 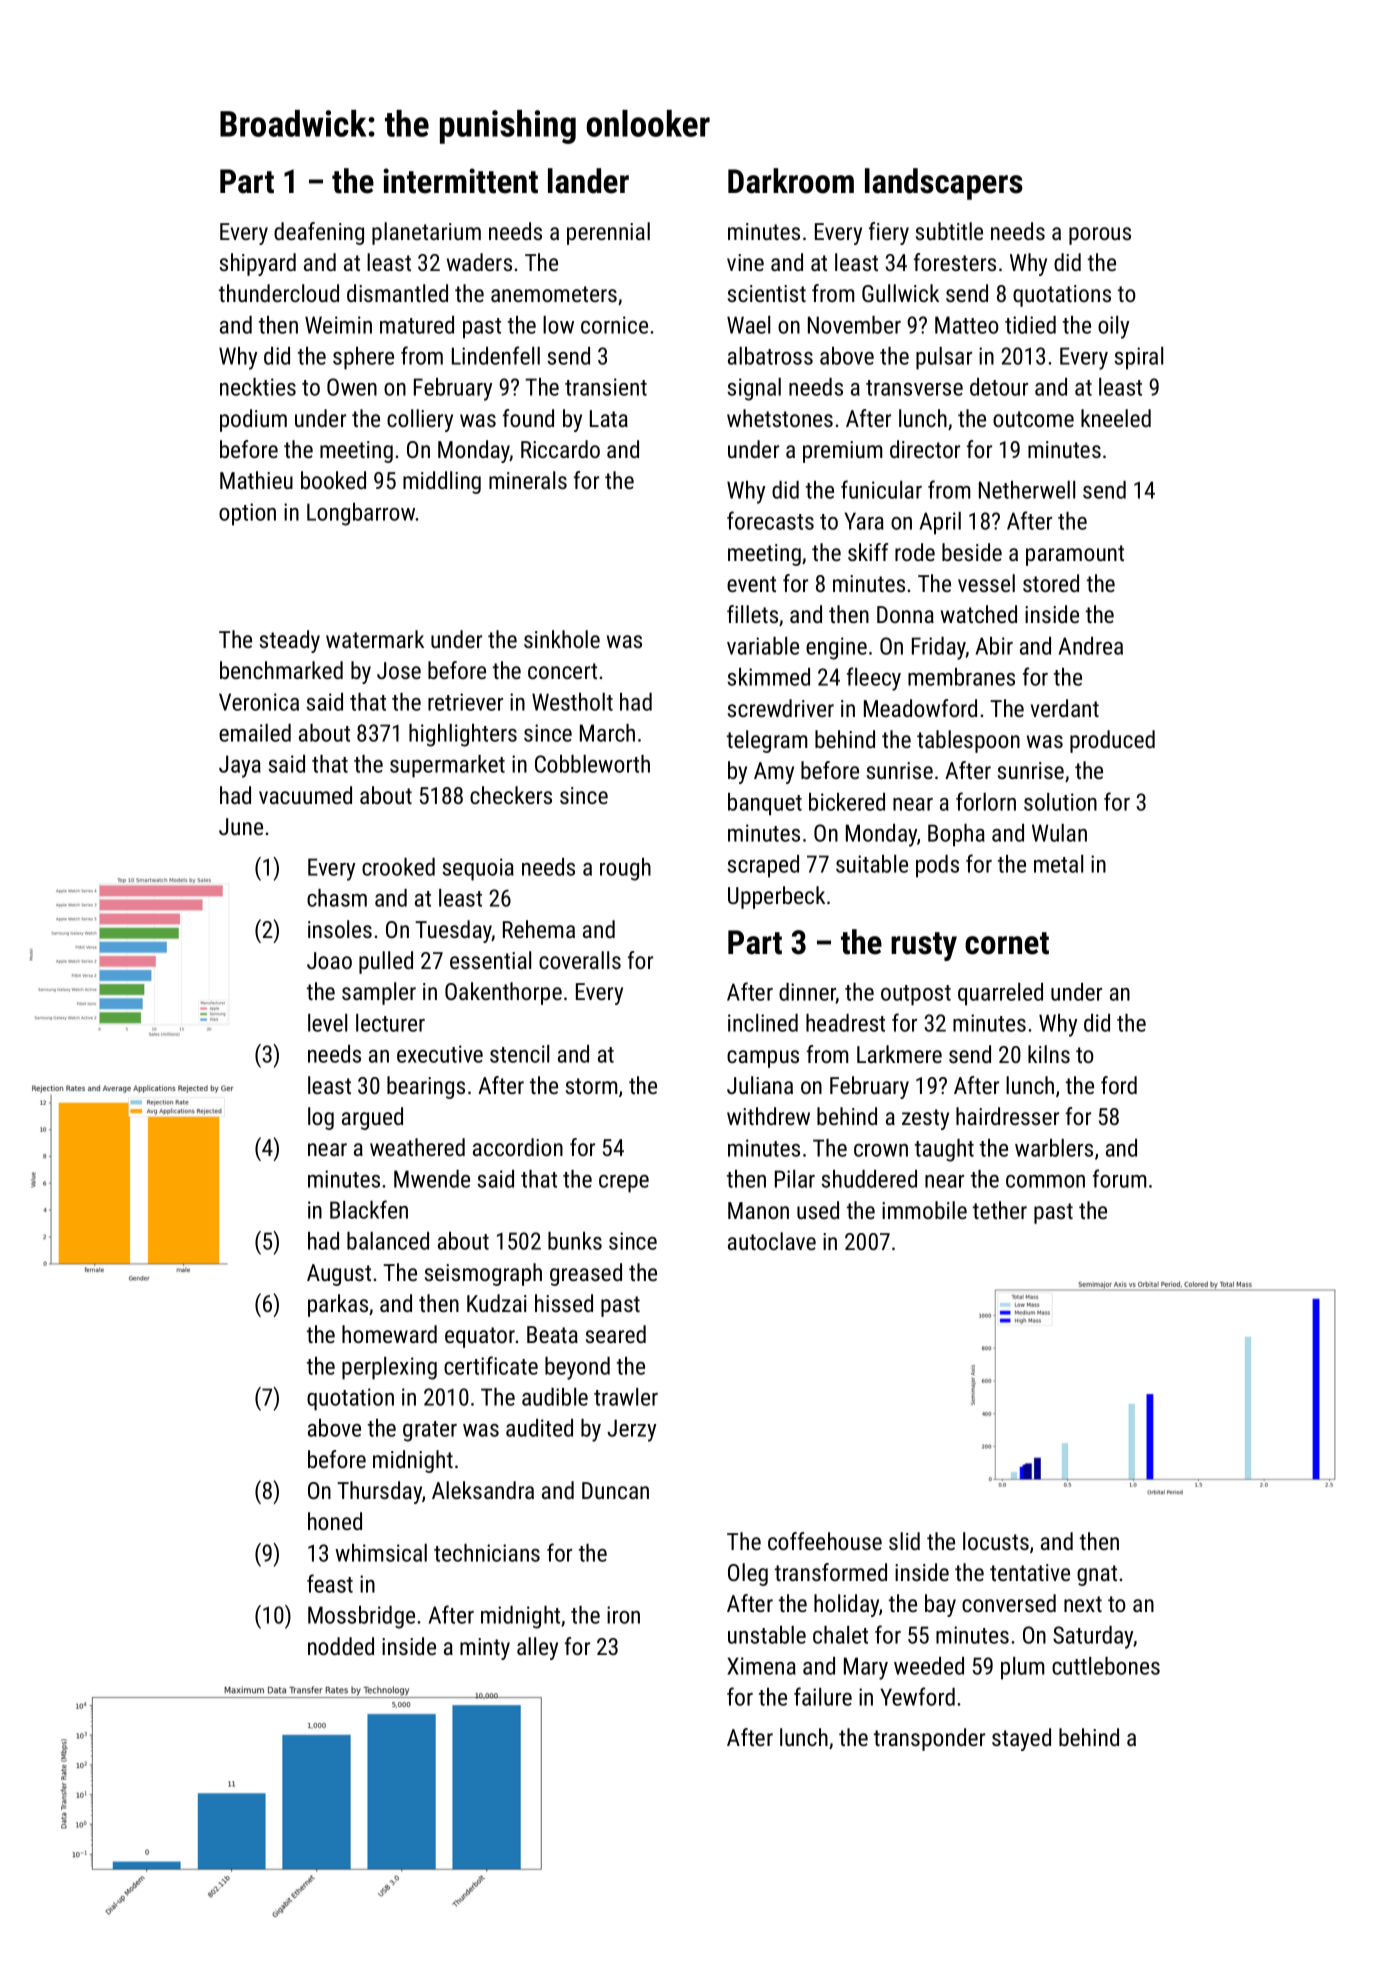 I want to click on Longbarrow, so click(x=361, y=514).
